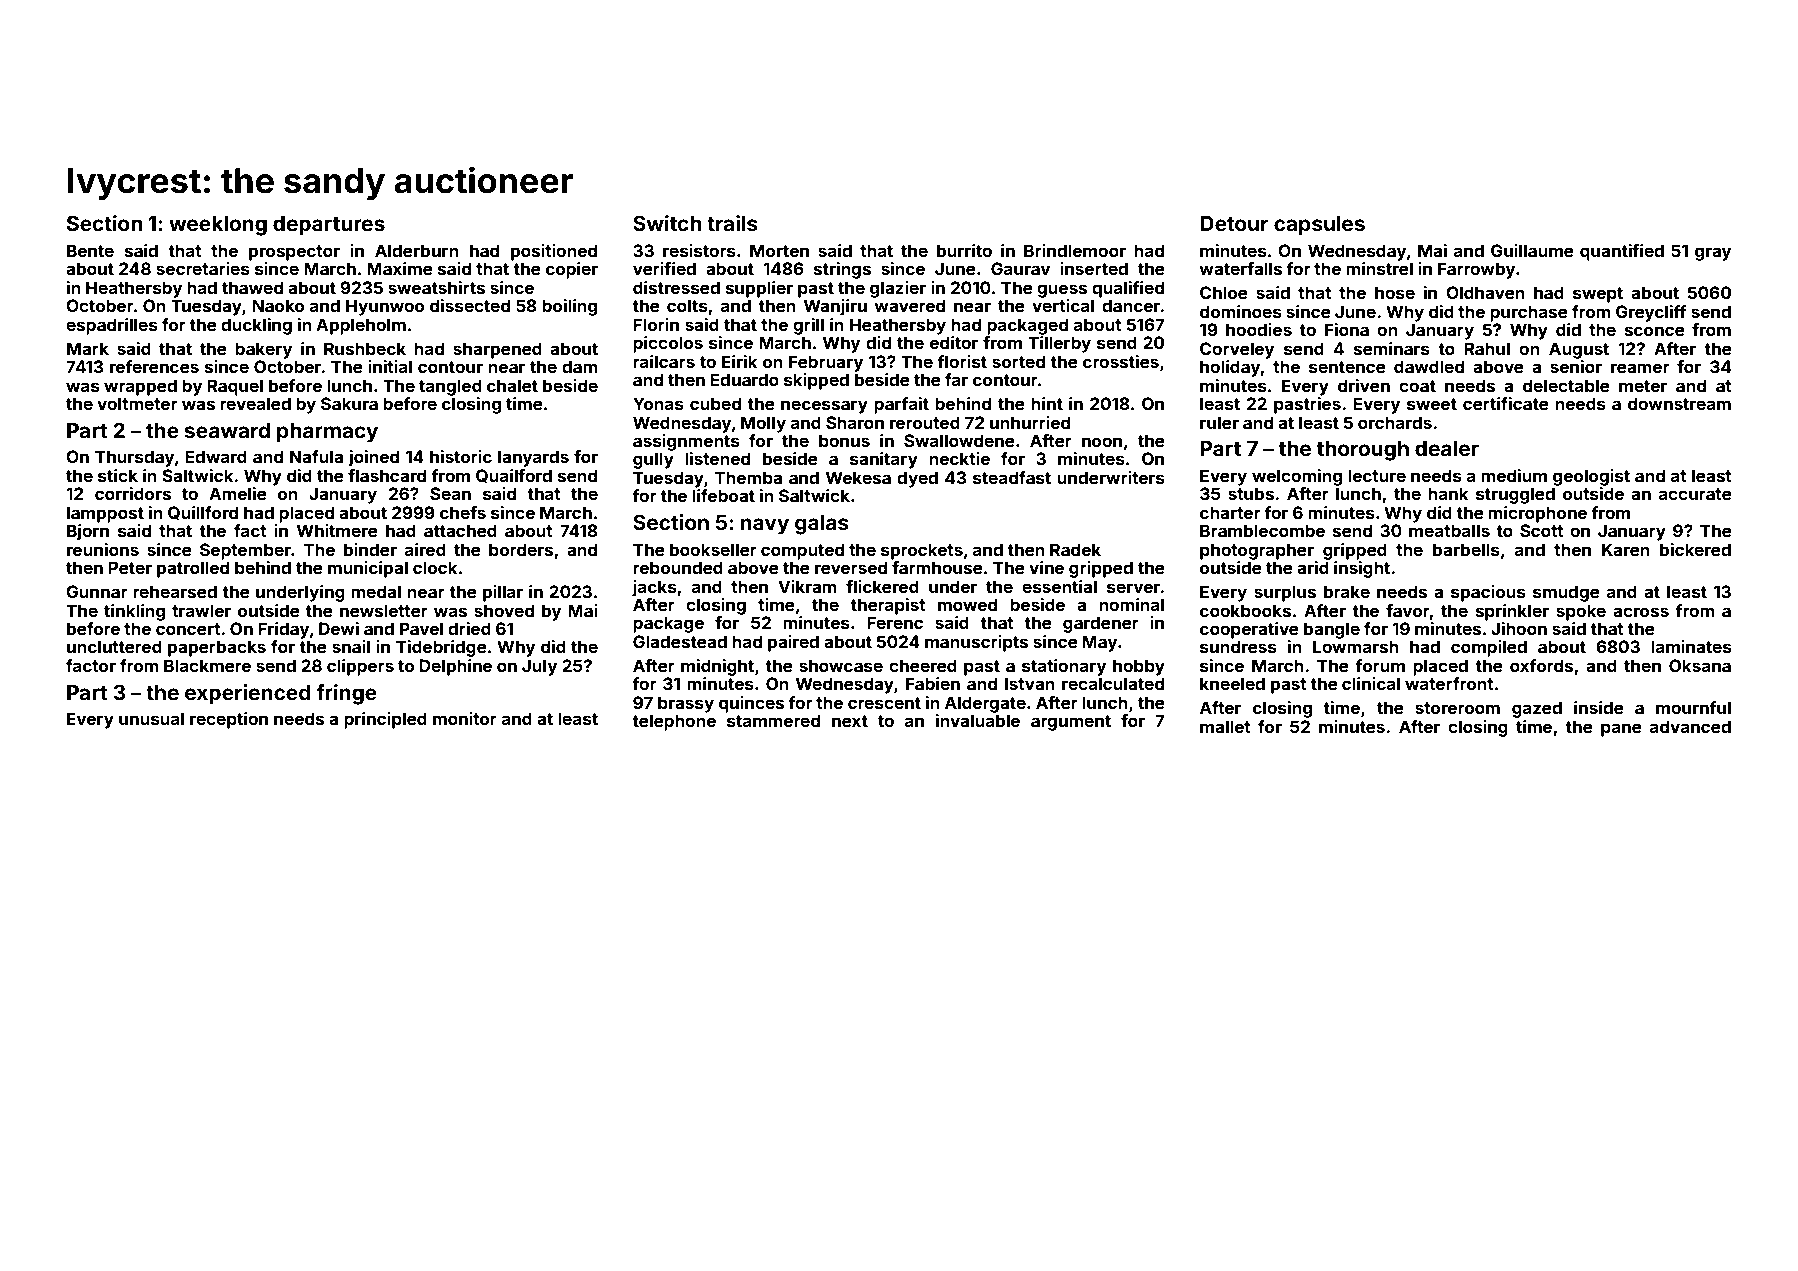 The height and width of the screenshot is (1271, 1798). What do you see at coordinates (851, 567) in the screenshot?
I see `reversed` at bounding box center [851, 567].
